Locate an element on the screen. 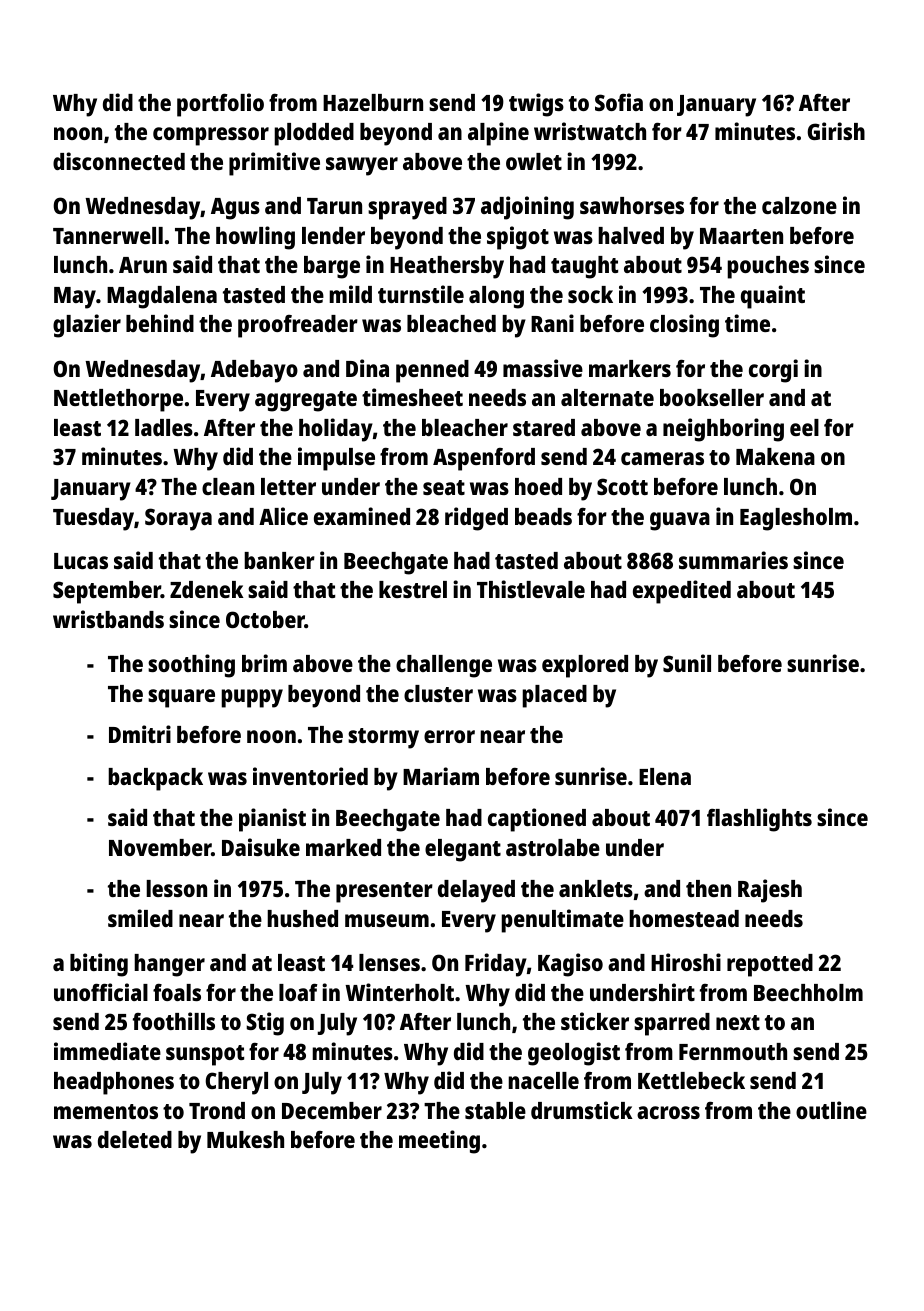  mementos is located at coordinates (106, 1111).
